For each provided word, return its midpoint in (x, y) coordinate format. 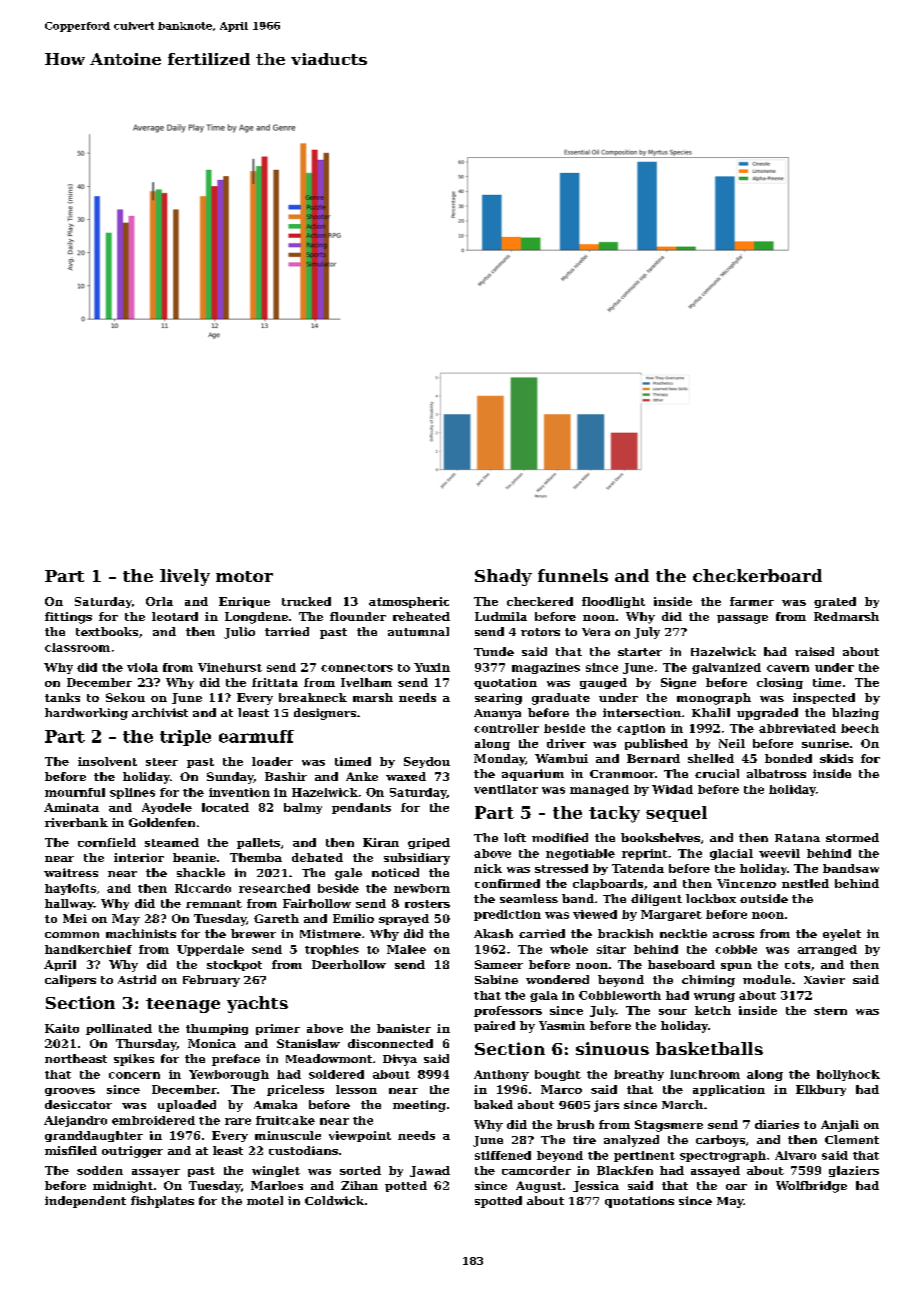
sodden (100, 1170)
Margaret (671, 915)
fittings (68, 618)
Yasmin (562, 1025)
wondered (557, 979)
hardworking (86, 714)
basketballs (709, 1048)
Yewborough (229, 1075)
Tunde (494, 651)
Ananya (497, 714)
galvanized (726, 668)
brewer (253, 933)
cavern (788, 668)
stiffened (503, 1155)
